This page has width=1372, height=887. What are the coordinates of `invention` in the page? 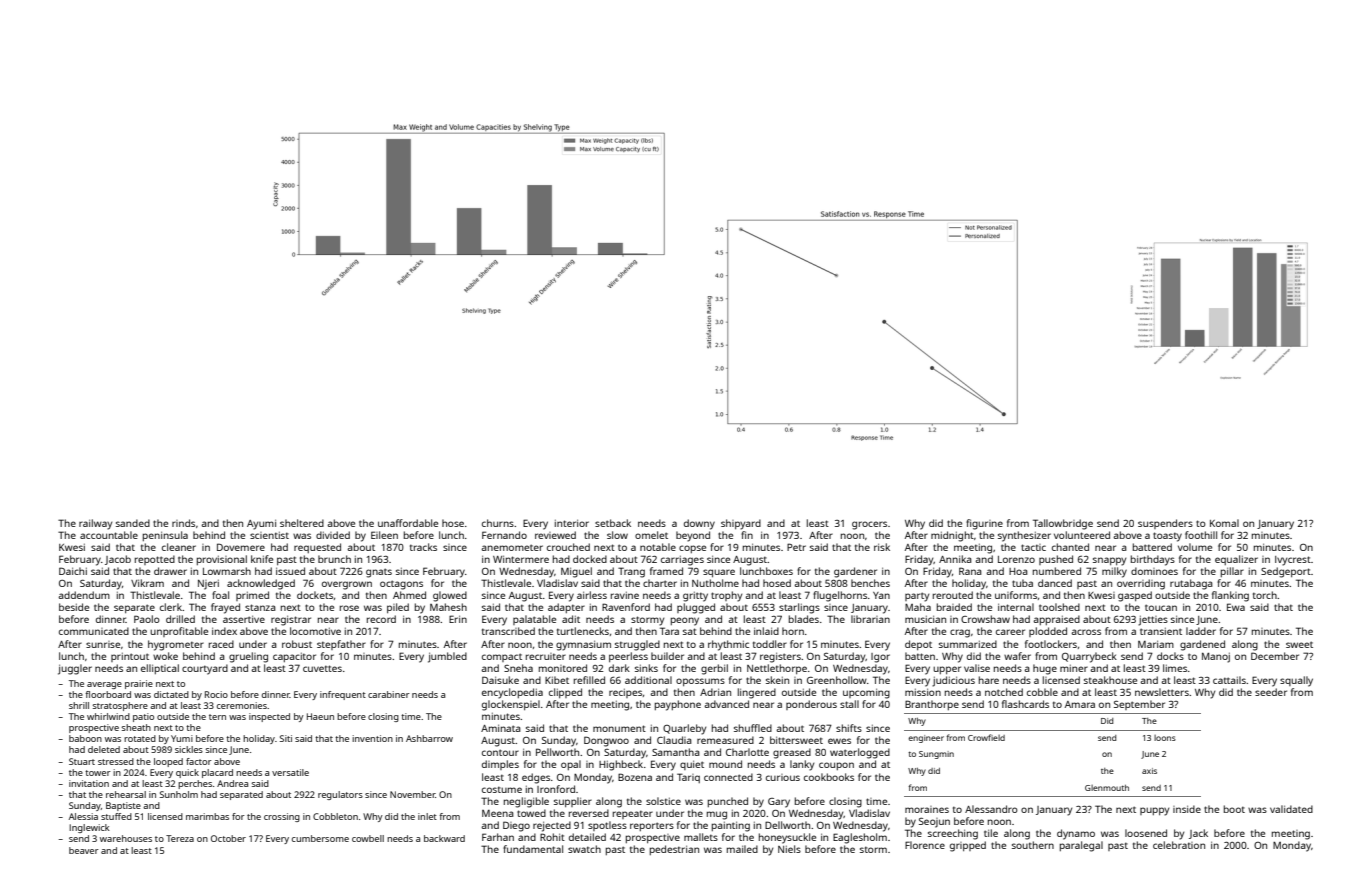 It's located at (372, 738).
